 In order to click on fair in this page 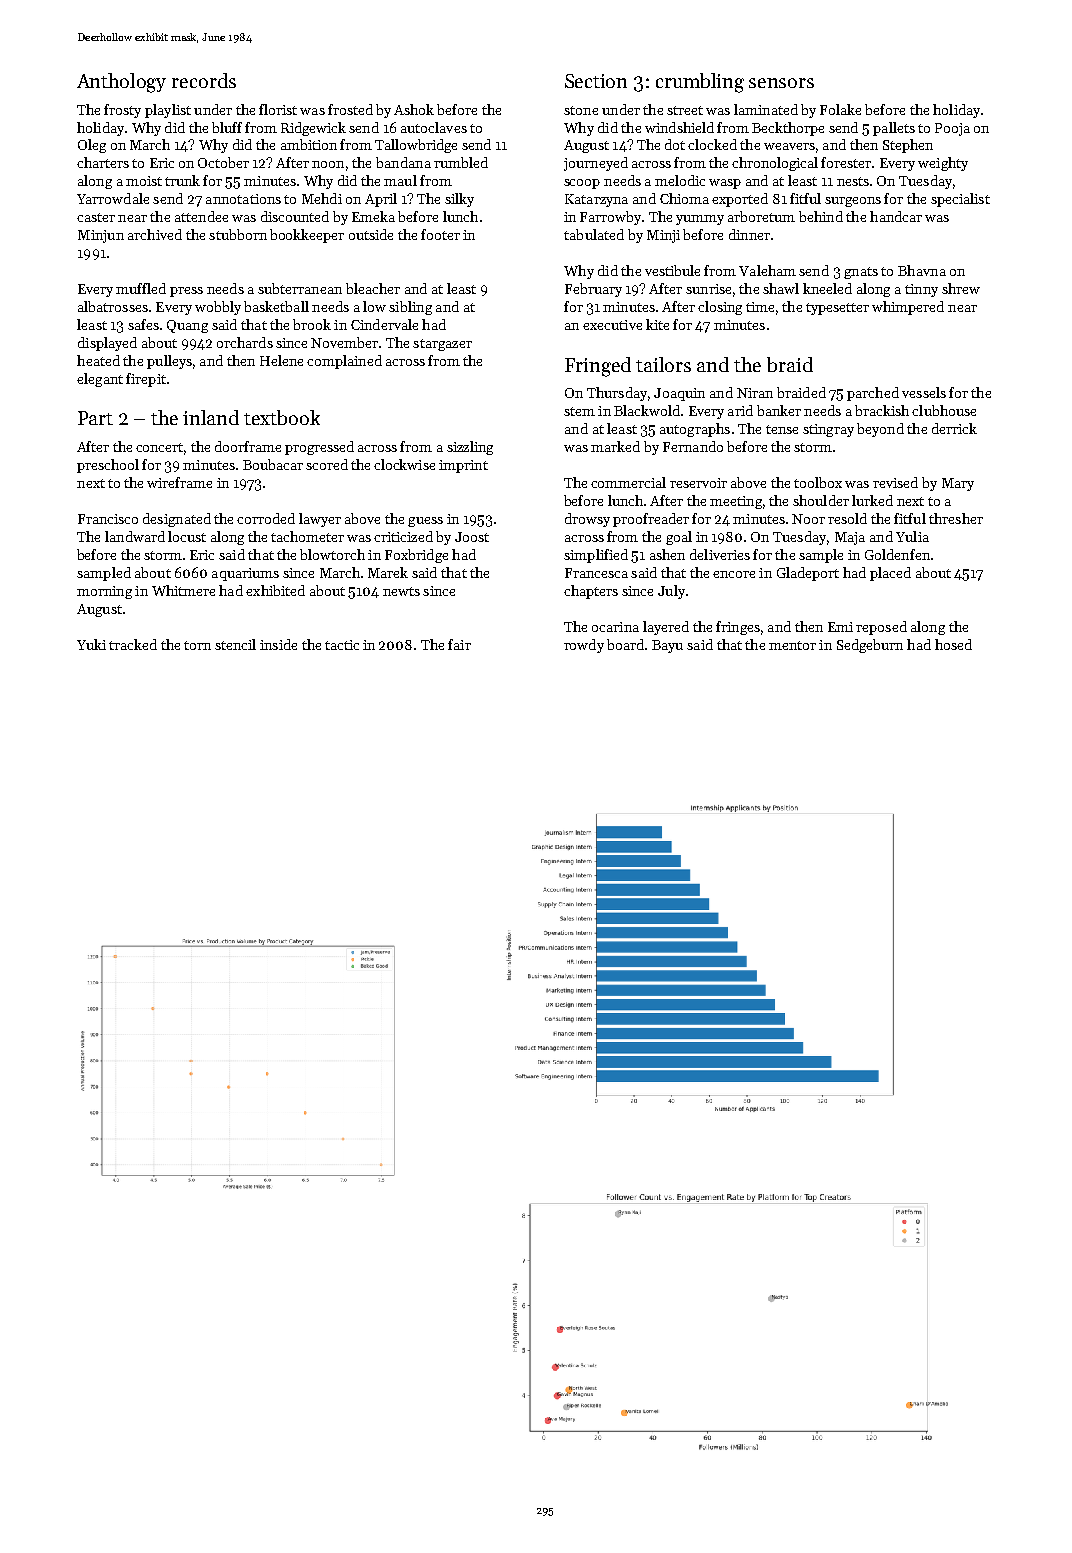, I will do `click(459, 644)`.
